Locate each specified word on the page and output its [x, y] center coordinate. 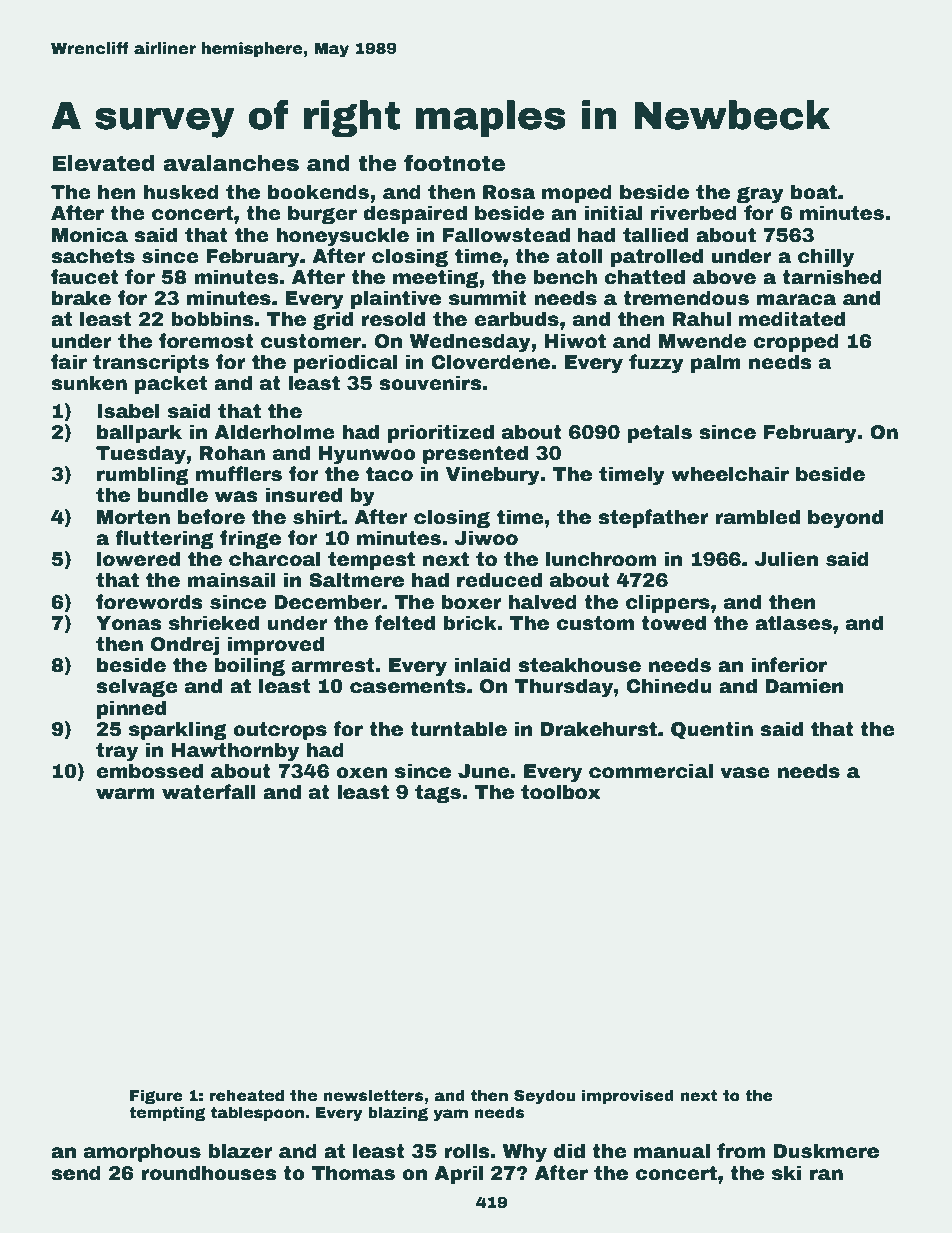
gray [760, 195]
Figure [156, 1096]
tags [438, 794]
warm [125, 794]
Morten [133, 517]
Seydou [544, 1097]
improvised [628, 1096]
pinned [131, 709]
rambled [757, 517]
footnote [454, 163]
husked [181, 192]
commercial [651, 771]
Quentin [712, 730]
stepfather [653, 518]
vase [745, 773]
